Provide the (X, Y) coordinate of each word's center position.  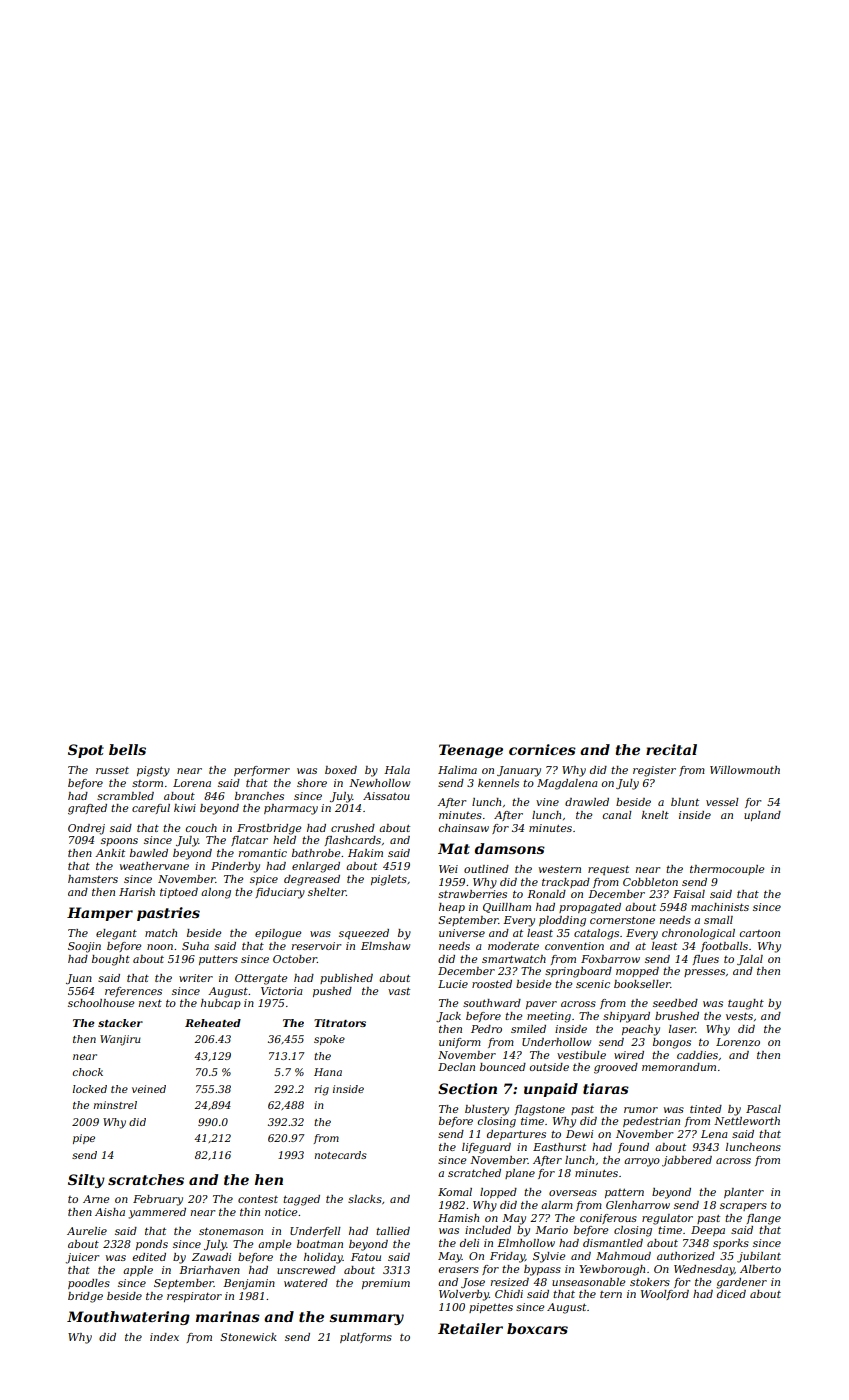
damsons (509, 848)
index (164, 1337)
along (216, 893)
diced (731, 1294)
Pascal (763, 1109)
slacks (365, 1199)
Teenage (471, 751)
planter (744, 1193)
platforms (366, 1338)
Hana (328, 1072)
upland (762, 816)
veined (149, 1089)
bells (127, 749)
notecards (340, 1155)
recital (671, 749)
